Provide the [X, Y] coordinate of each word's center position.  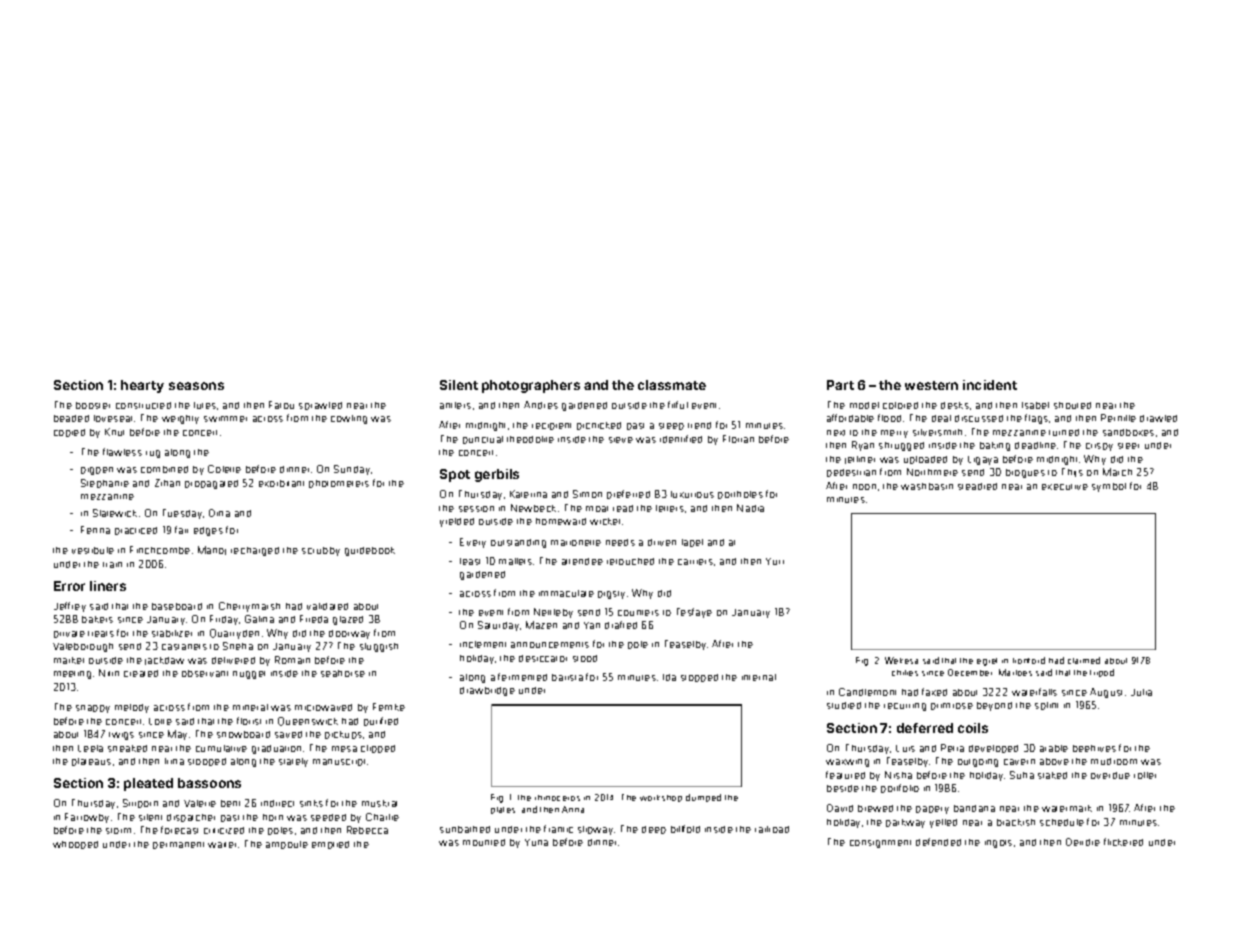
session [476, 509]
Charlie [382, 817]
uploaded [925, 460]
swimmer [225, 419]
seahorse [343, 673]
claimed [1084, 660]
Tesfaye [694, 613]
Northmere [932, 472]
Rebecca [367, 830]
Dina [219, 513]
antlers [455, 405]
